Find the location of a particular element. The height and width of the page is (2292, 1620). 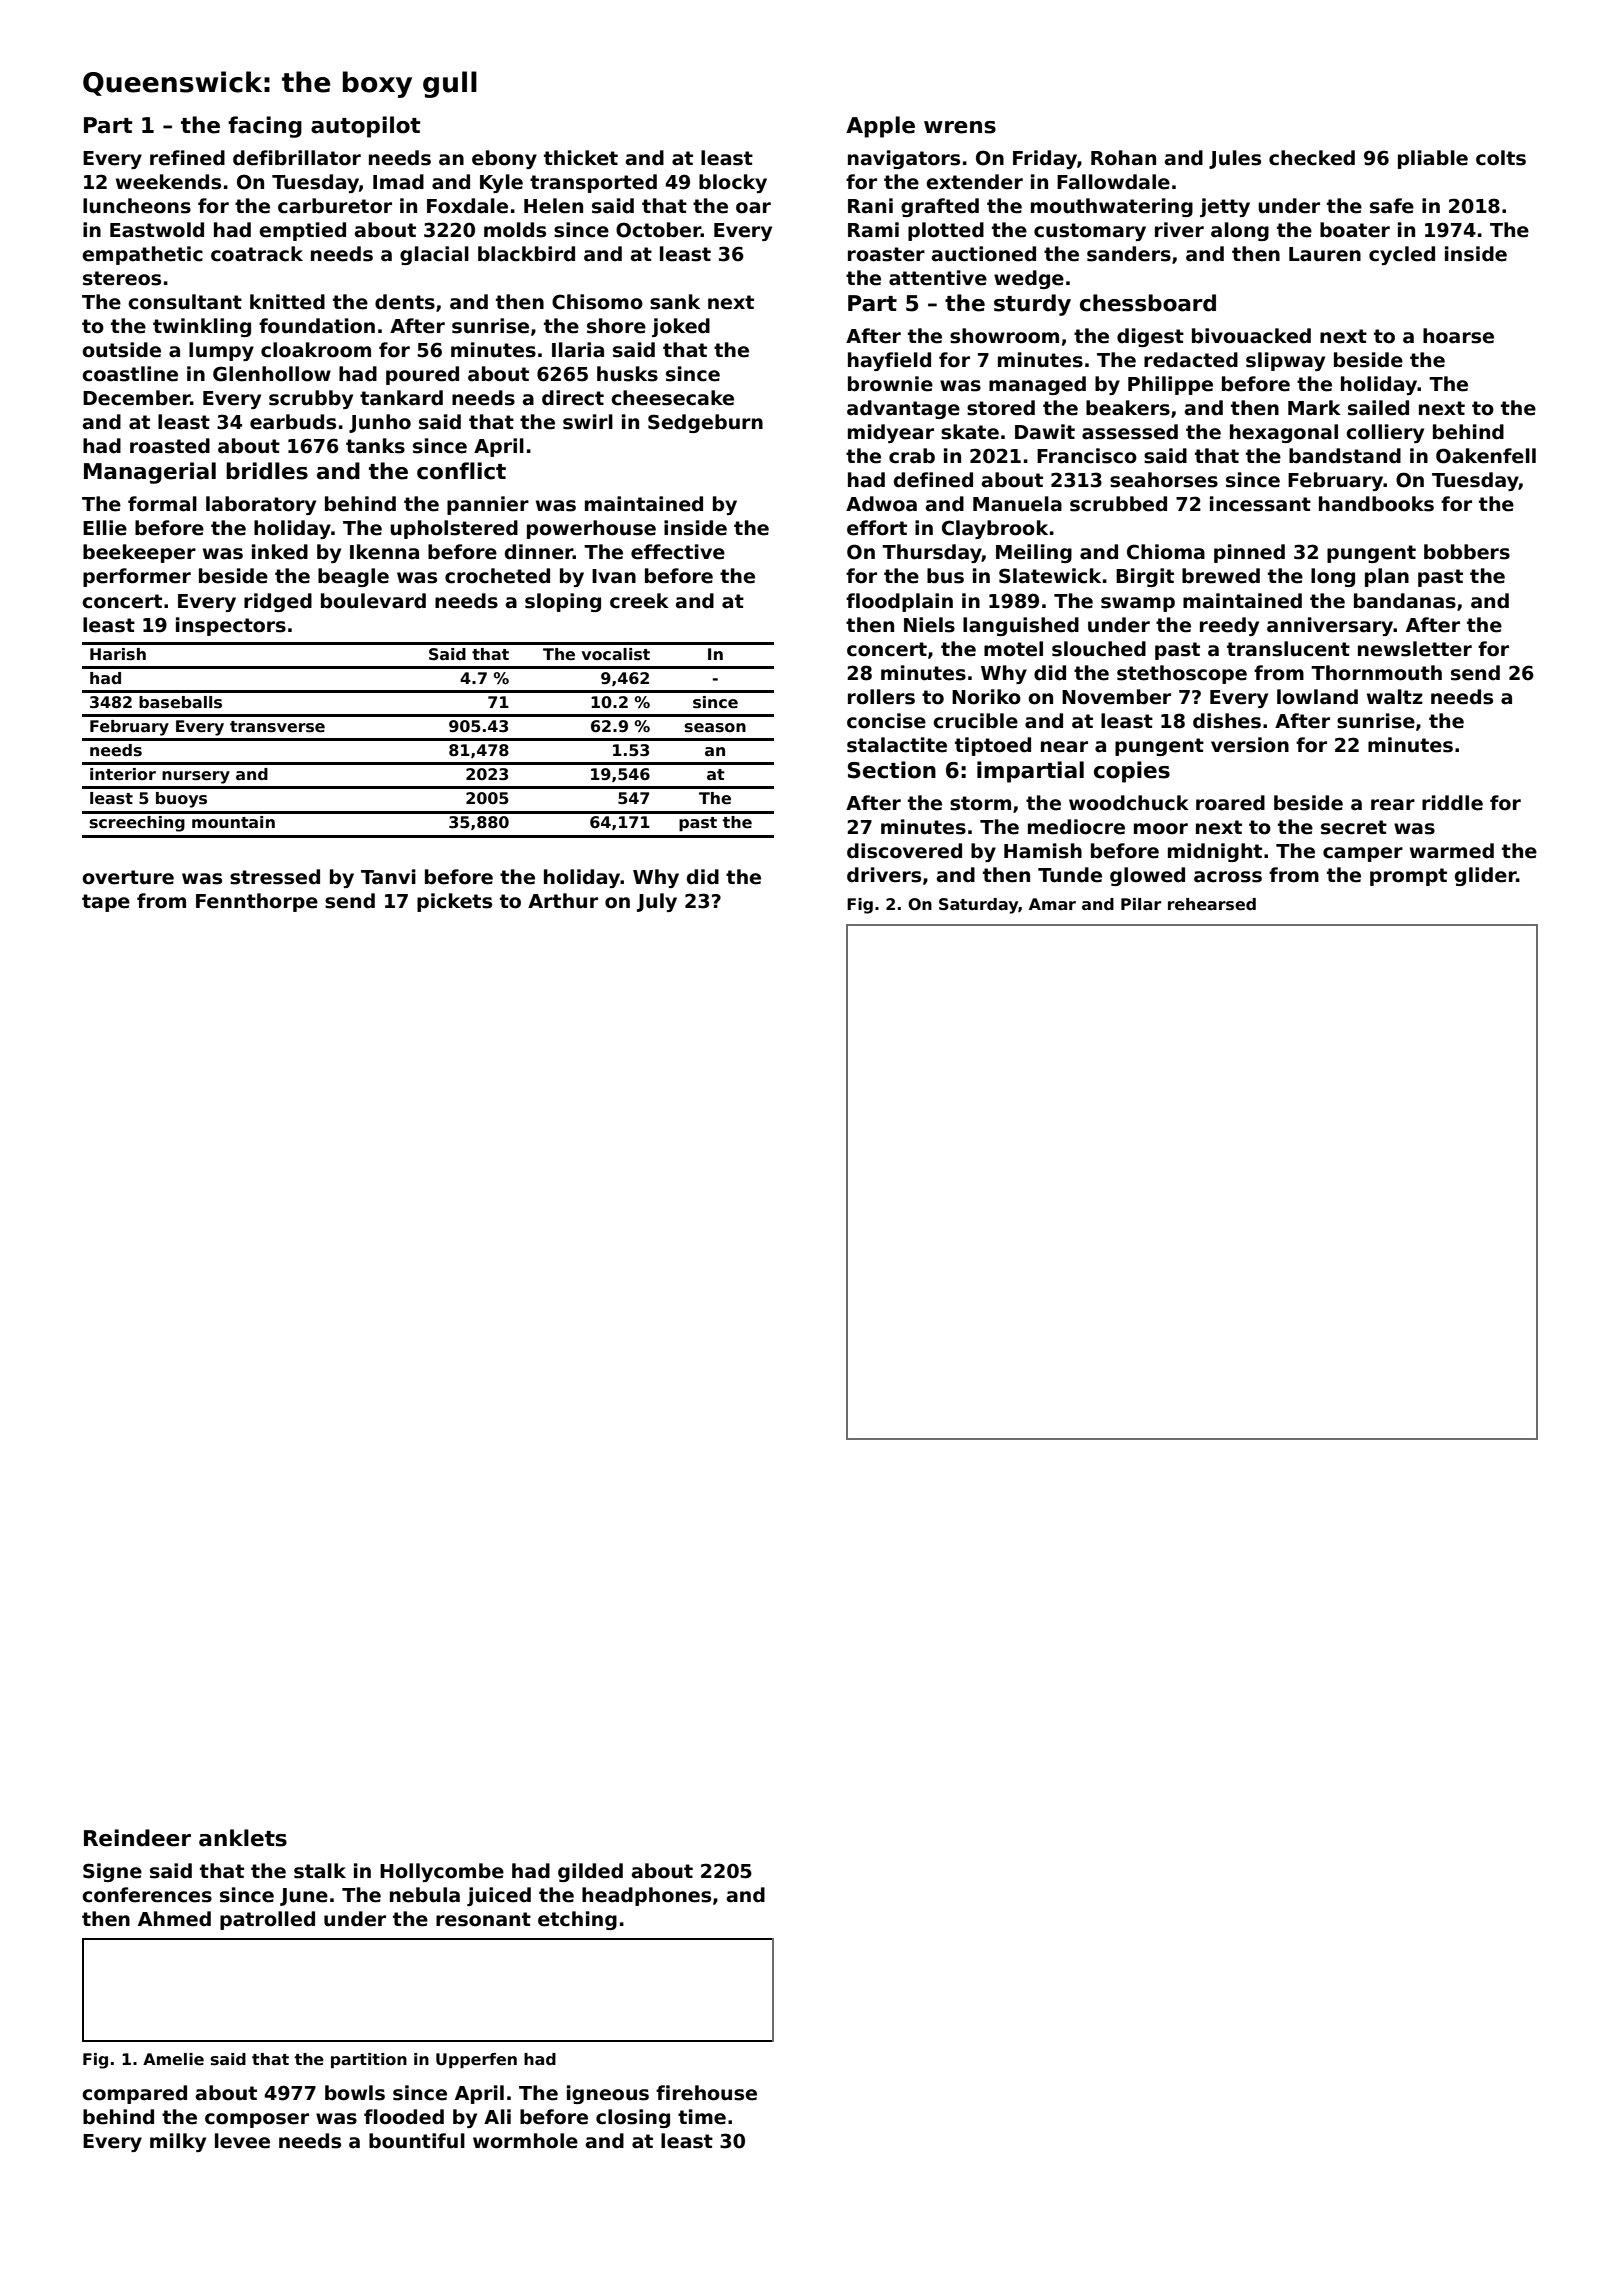

anklets is located at coordinates (243, 1838).
